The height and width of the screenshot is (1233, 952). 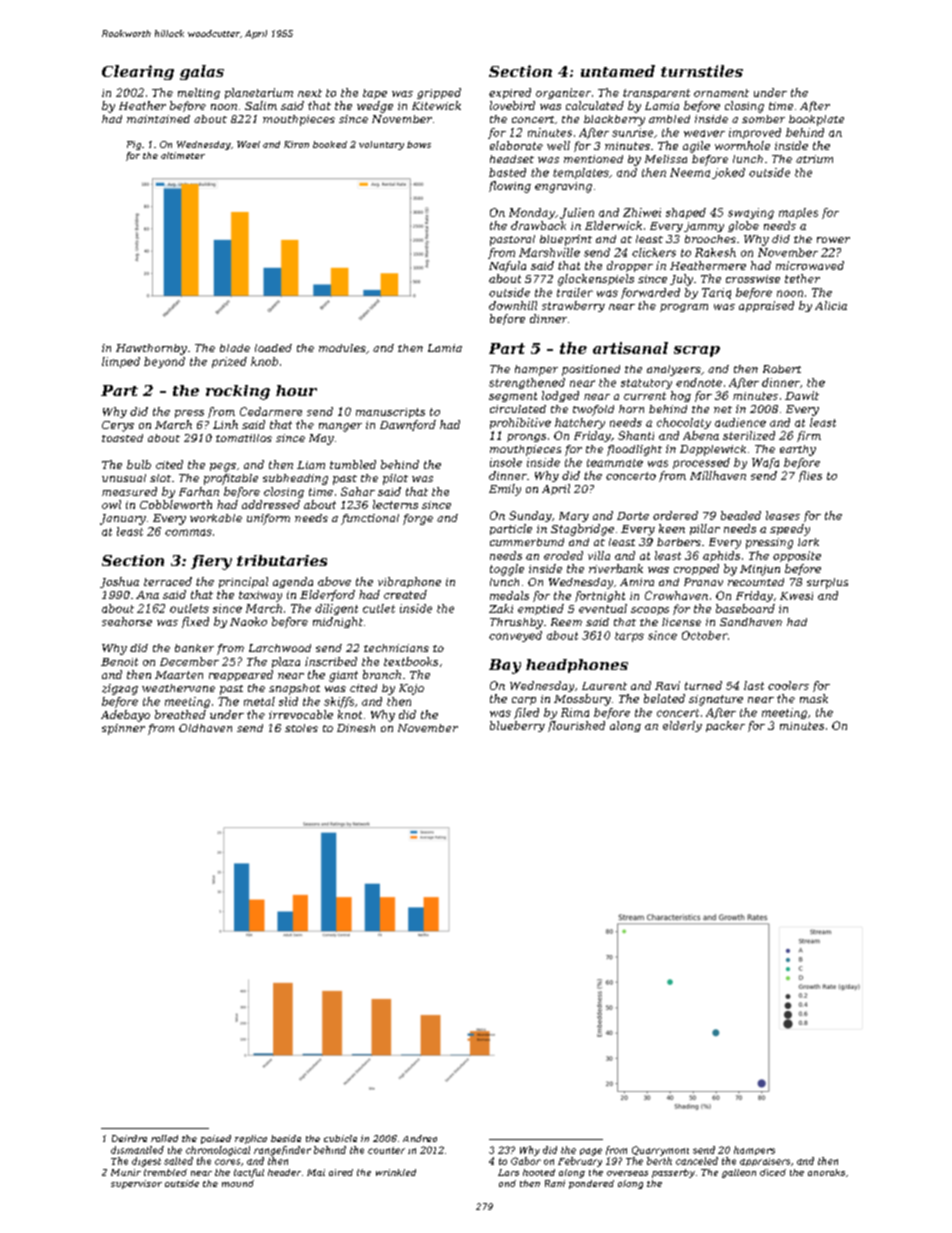 I want to click on packer, so click(x=725, y=726).
